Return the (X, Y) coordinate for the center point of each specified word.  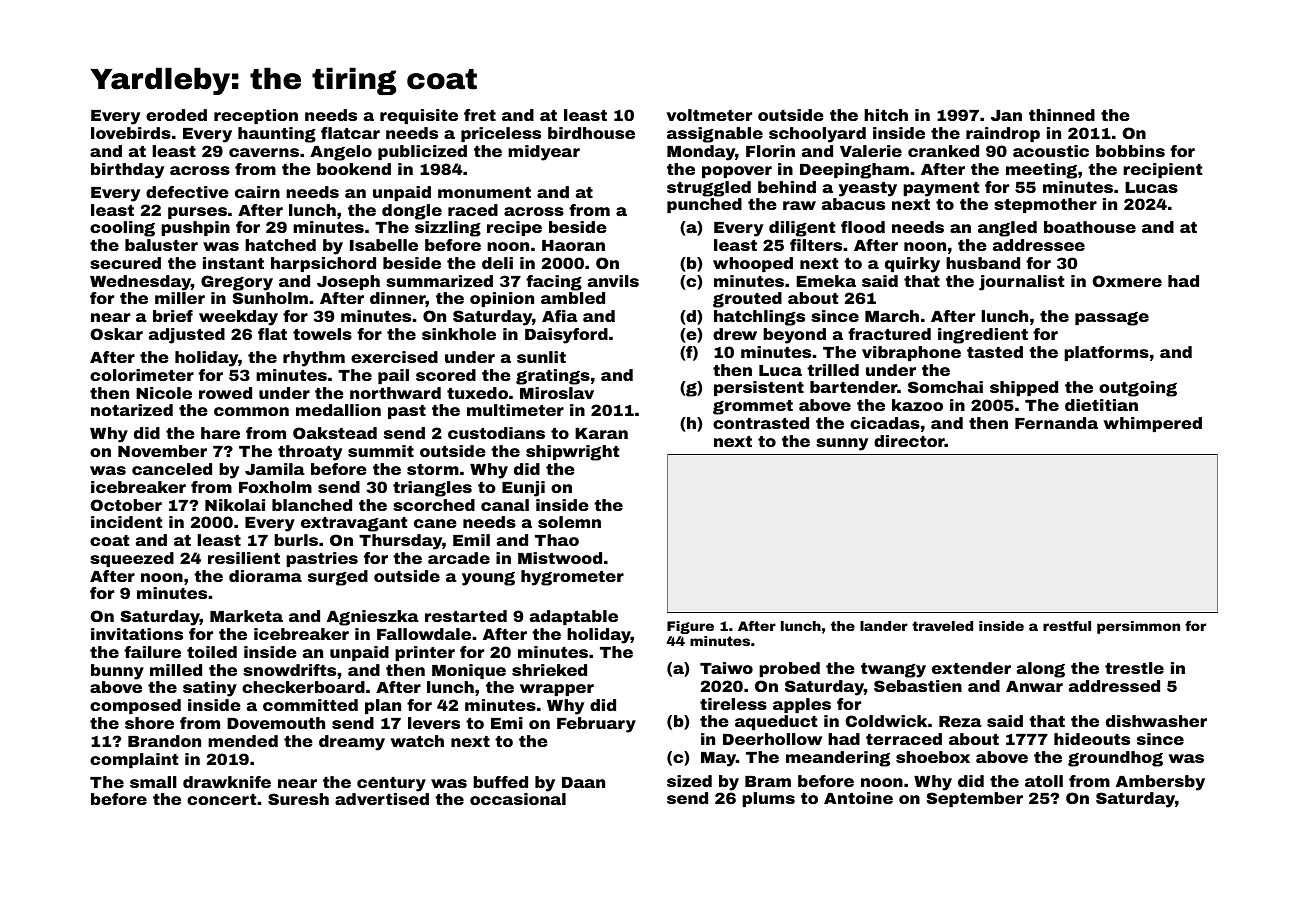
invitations (137, 634)
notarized (132, 410)
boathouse (1090, 227)
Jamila (275, 469)
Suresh (298, 799)
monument (484, 192)
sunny (842, 444)
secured (125, 263)
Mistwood (560, 558)
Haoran (573, 245)
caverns (264, 152)
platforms (1106, 353)
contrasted (761, 423)
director (909, 441)
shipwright (572, 453)
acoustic (1051, 151)
